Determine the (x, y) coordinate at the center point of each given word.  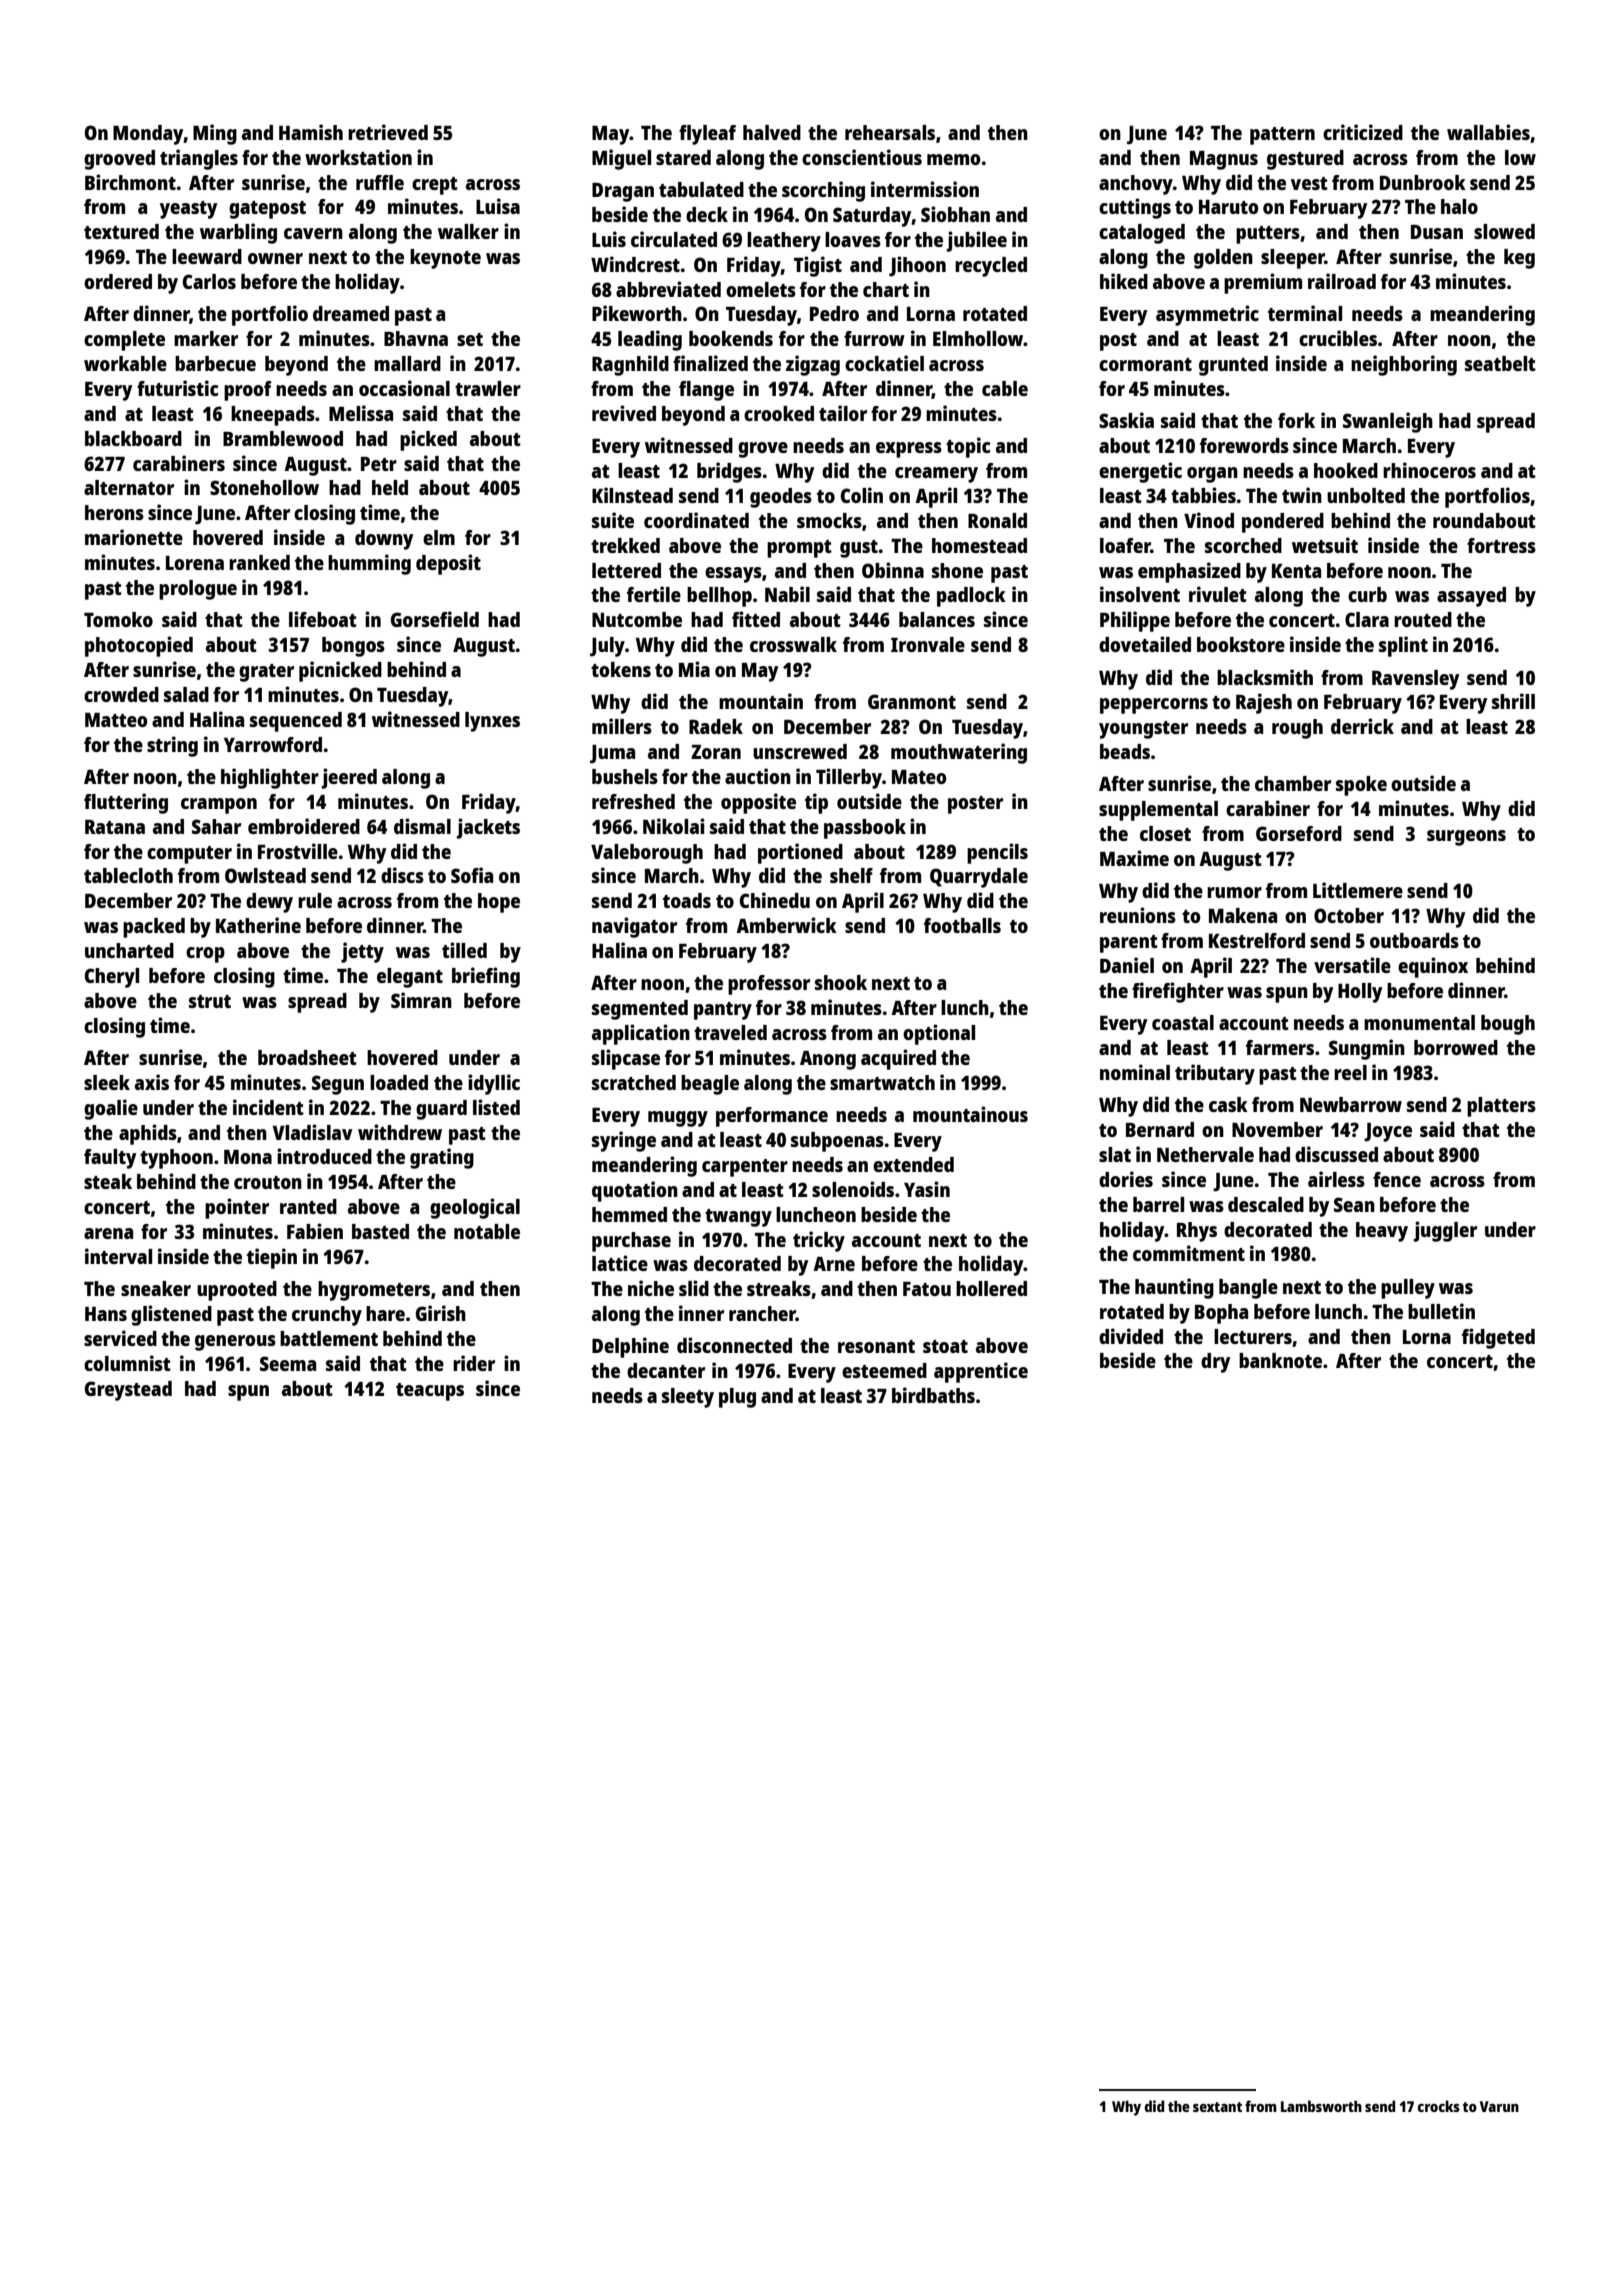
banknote (1280, 1360)
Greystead (128, 1391)
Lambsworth (1321, 2106)
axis (152, 1082)
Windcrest (635, 264)
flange (706, 391)
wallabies (1488, 132)
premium (1263, 283)
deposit (448, 564)
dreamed (351, 313)
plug (737, 1398)
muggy (678, 1119)
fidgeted (1498, 1338)
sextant (1217, 2107)
